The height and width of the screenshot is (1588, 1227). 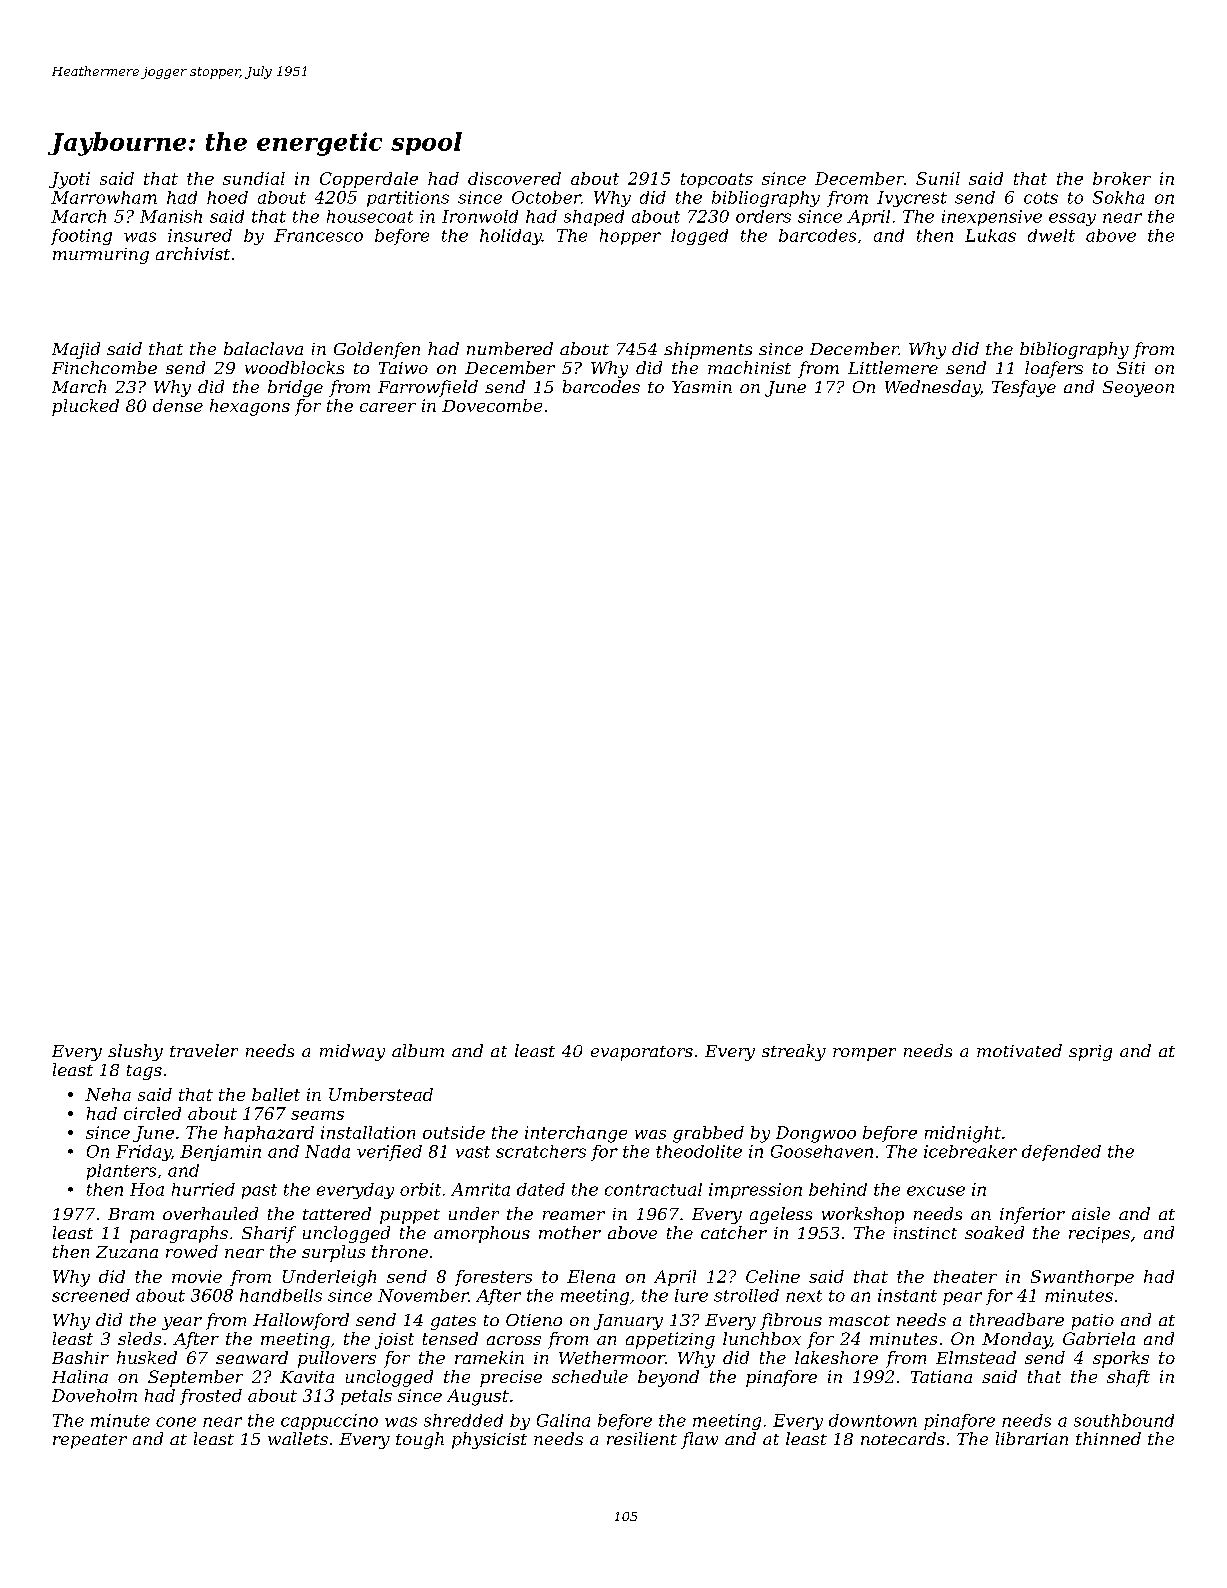 What do you see at coordinates (653, 1189) in the screenshot?
I see `contractual` at bounding box center [653, 1189].
